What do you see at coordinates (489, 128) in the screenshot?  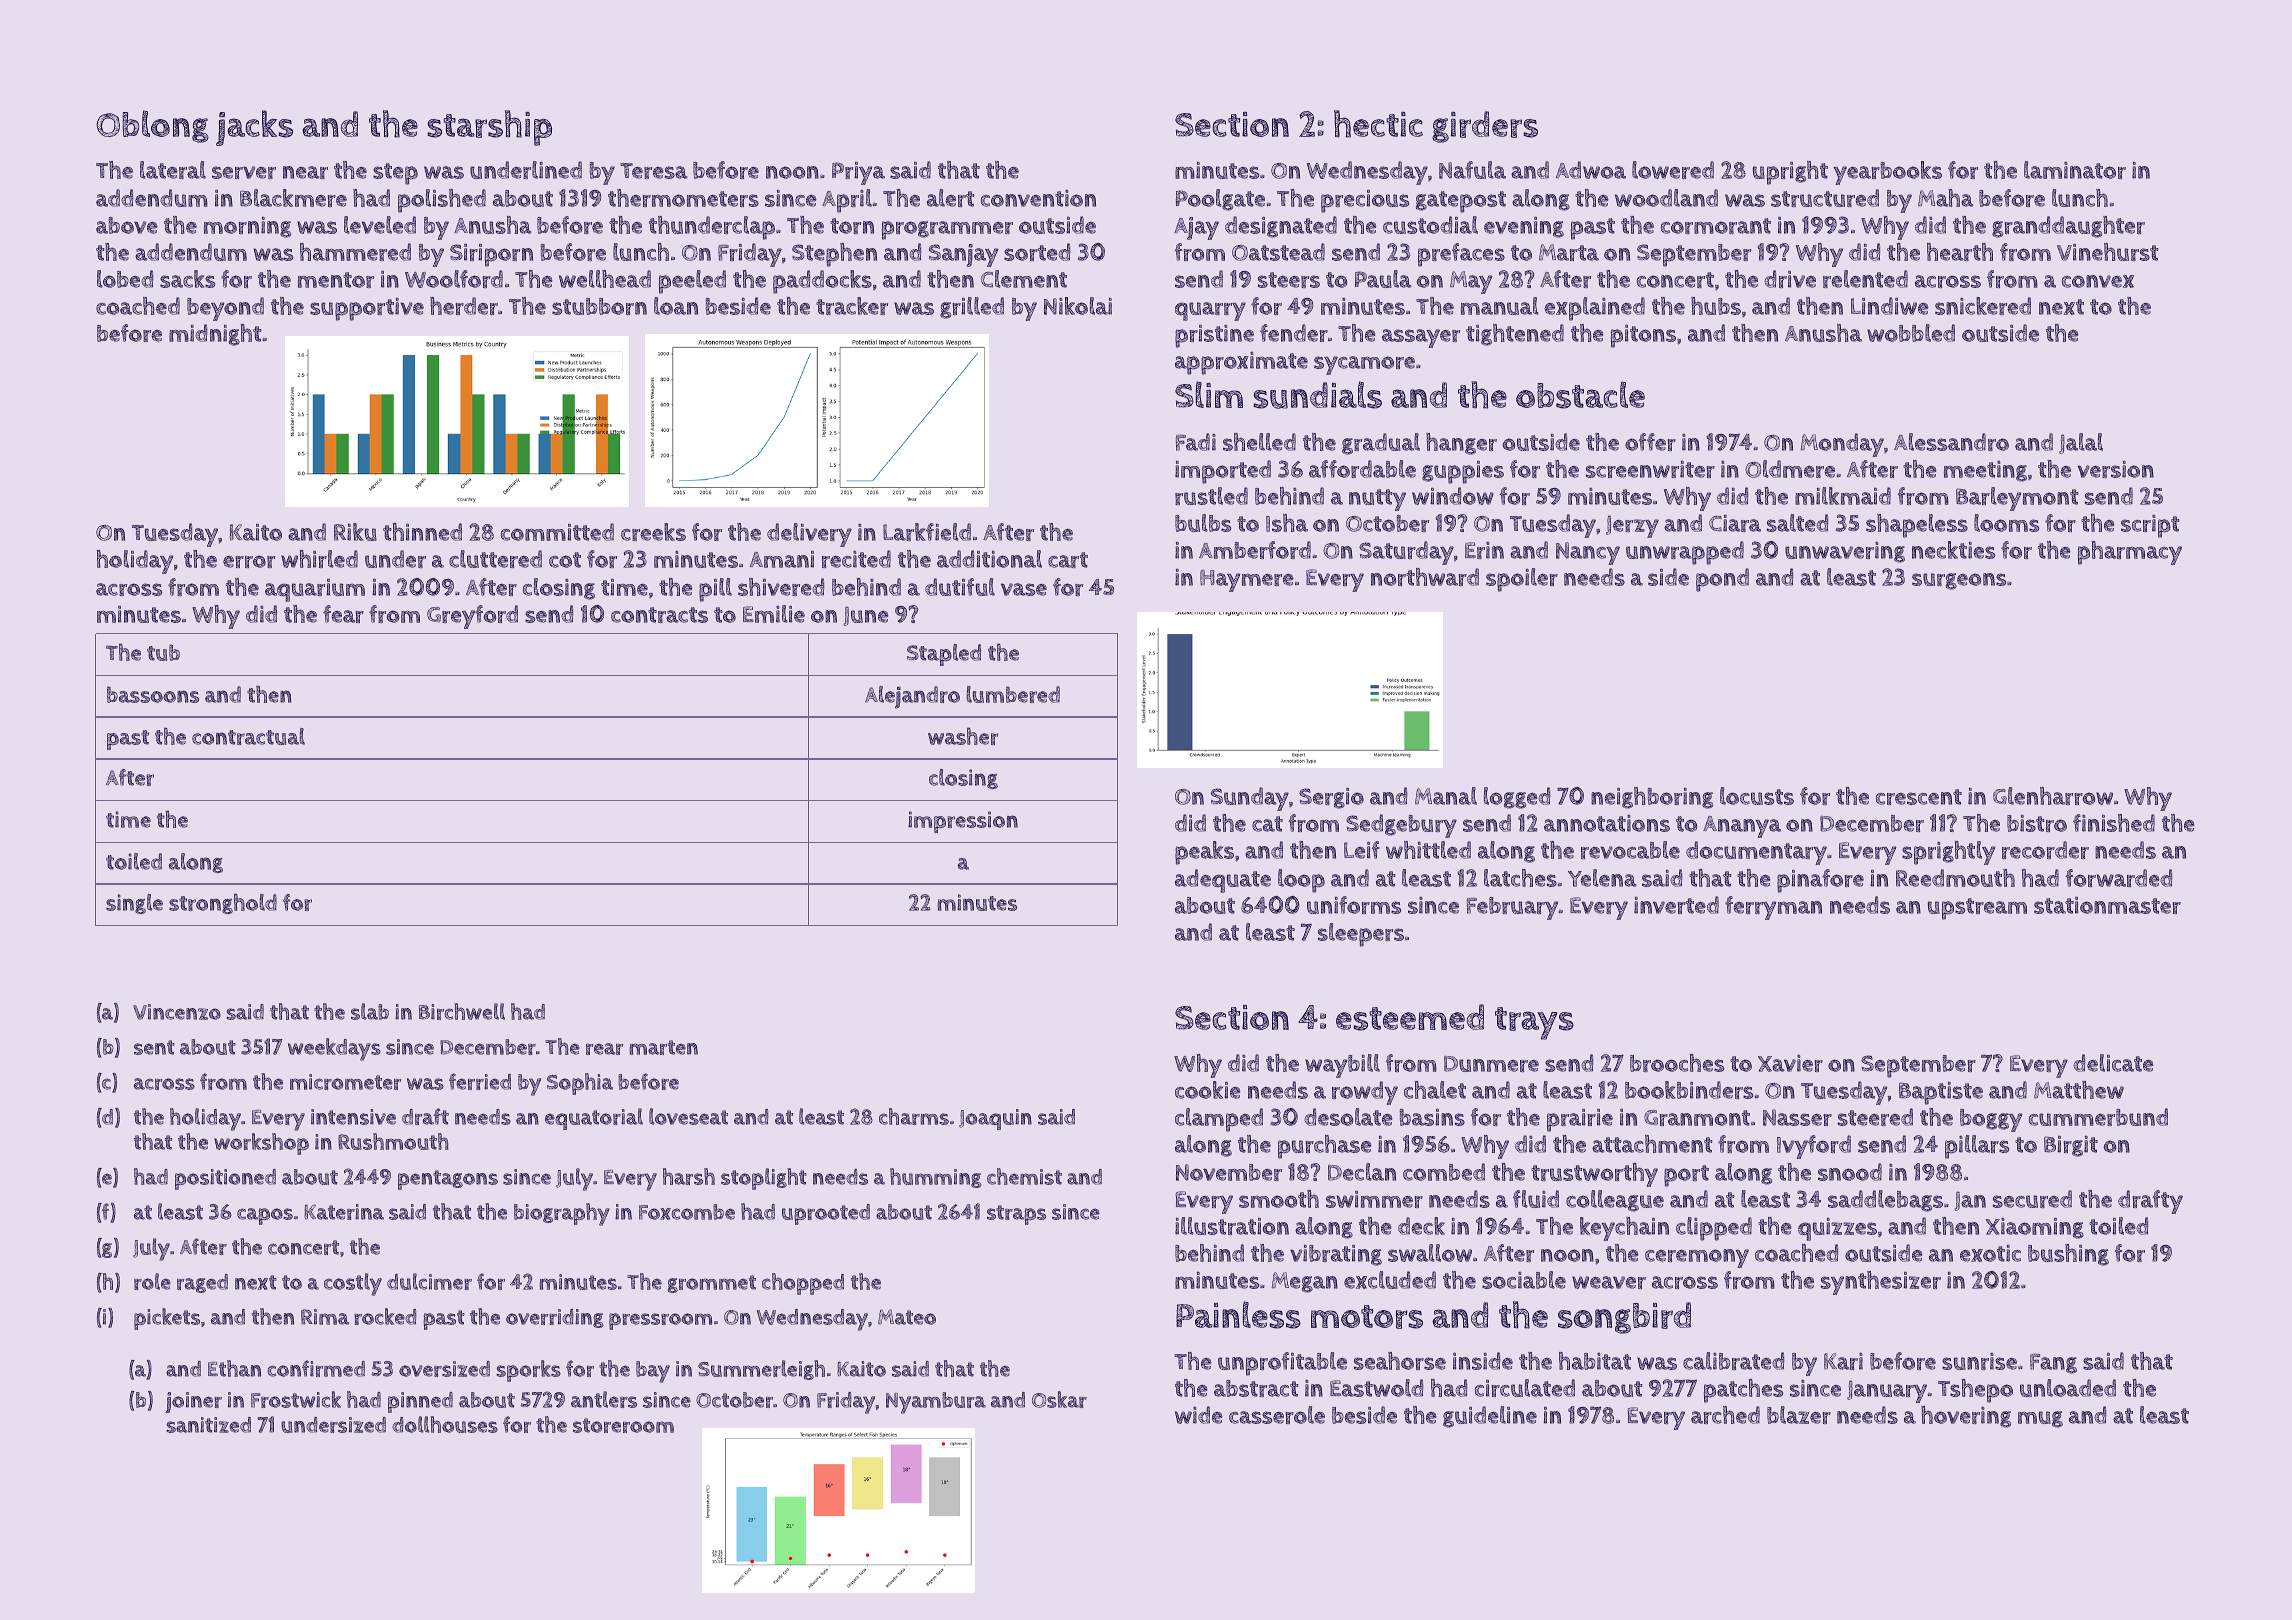 I see `starship` at bounding box center [489, 128].
